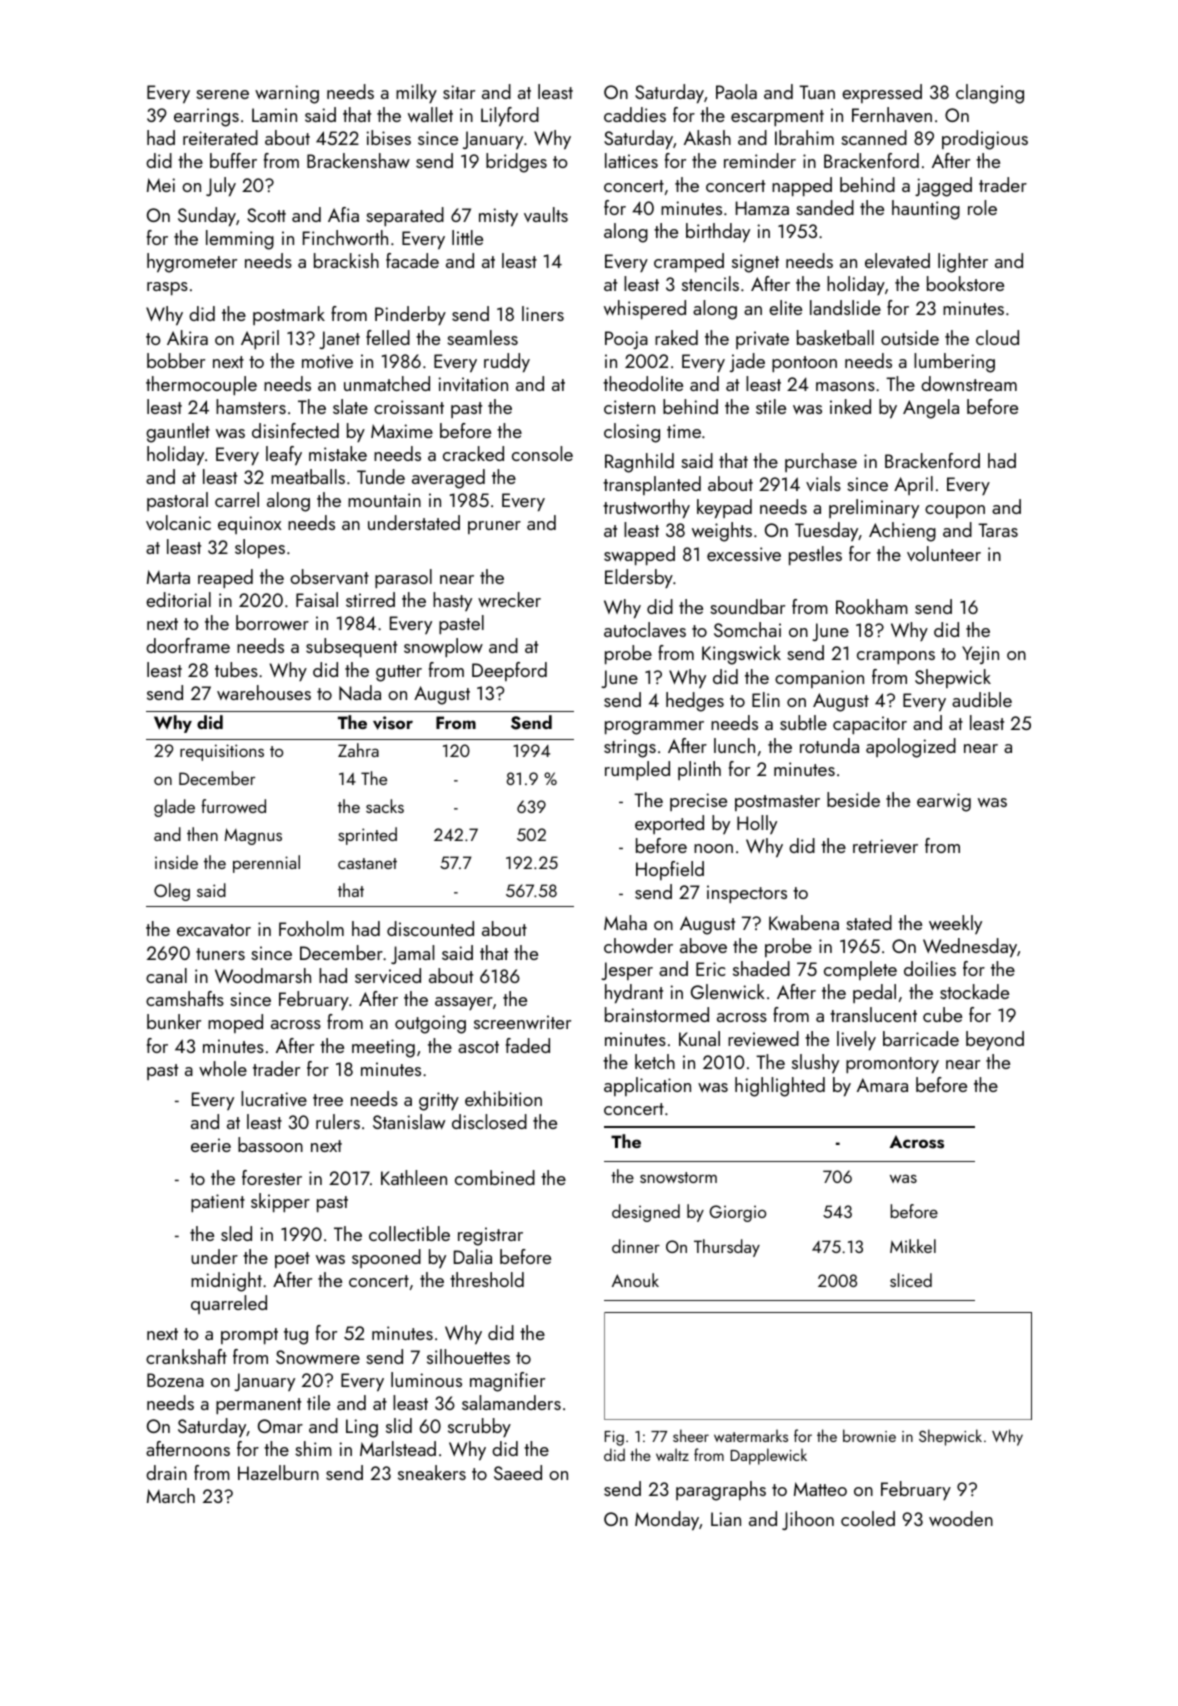 The width and height of the screenshot is (1178, 1706). What do you see at coordinates (669, 824) in the screenshot?
I see `exported` at bounding box center [669, 824].
